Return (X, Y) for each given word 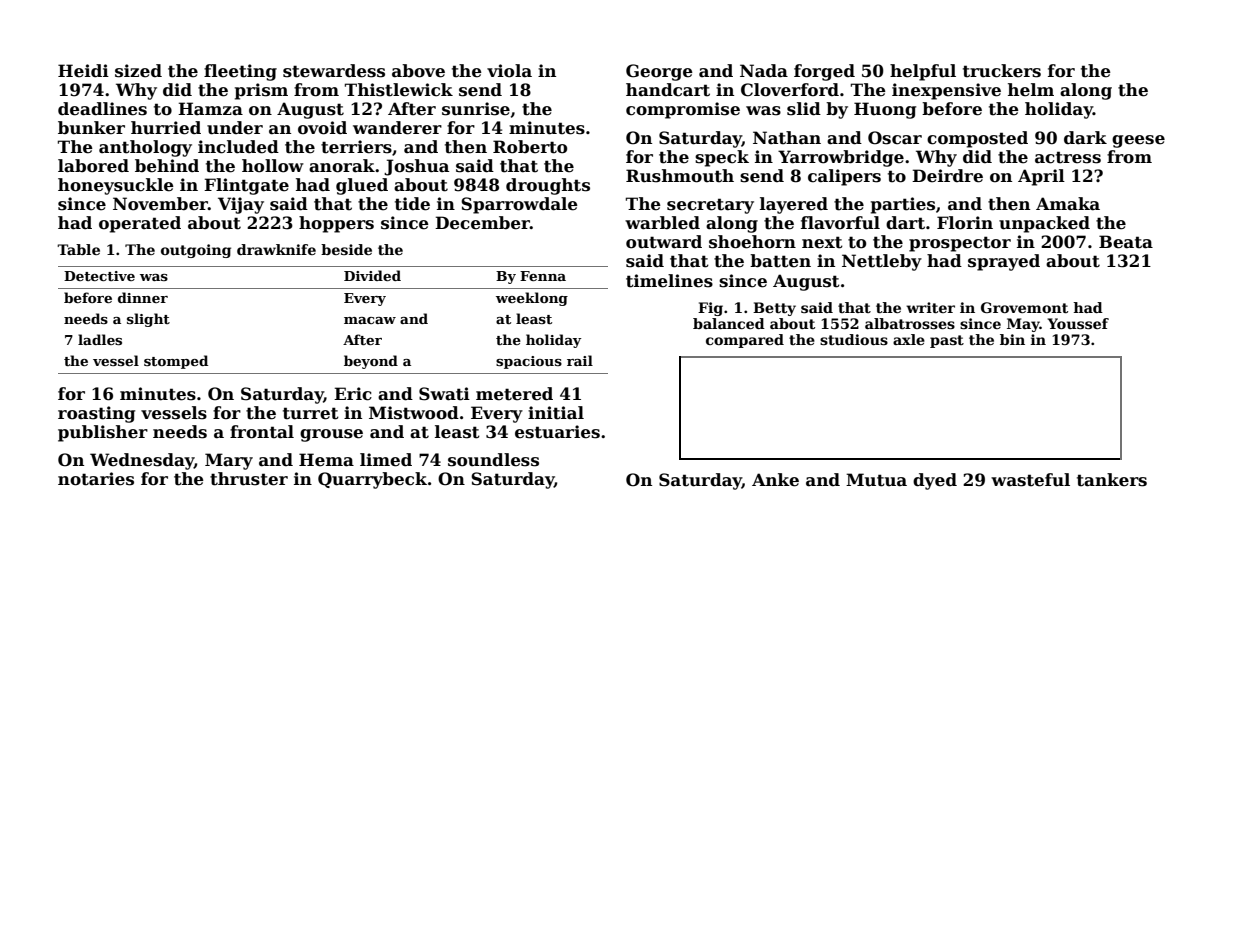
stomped (176, 362)
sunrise (476, 109)
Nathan (787, 138)
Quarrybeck (372, 480)
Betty (774, 309)
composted (977, 139)
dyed (935, 481)
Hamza (210, 109)
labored (93, 166)
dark (1085, 138)
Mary (229, 461)
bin (1012, 339)
